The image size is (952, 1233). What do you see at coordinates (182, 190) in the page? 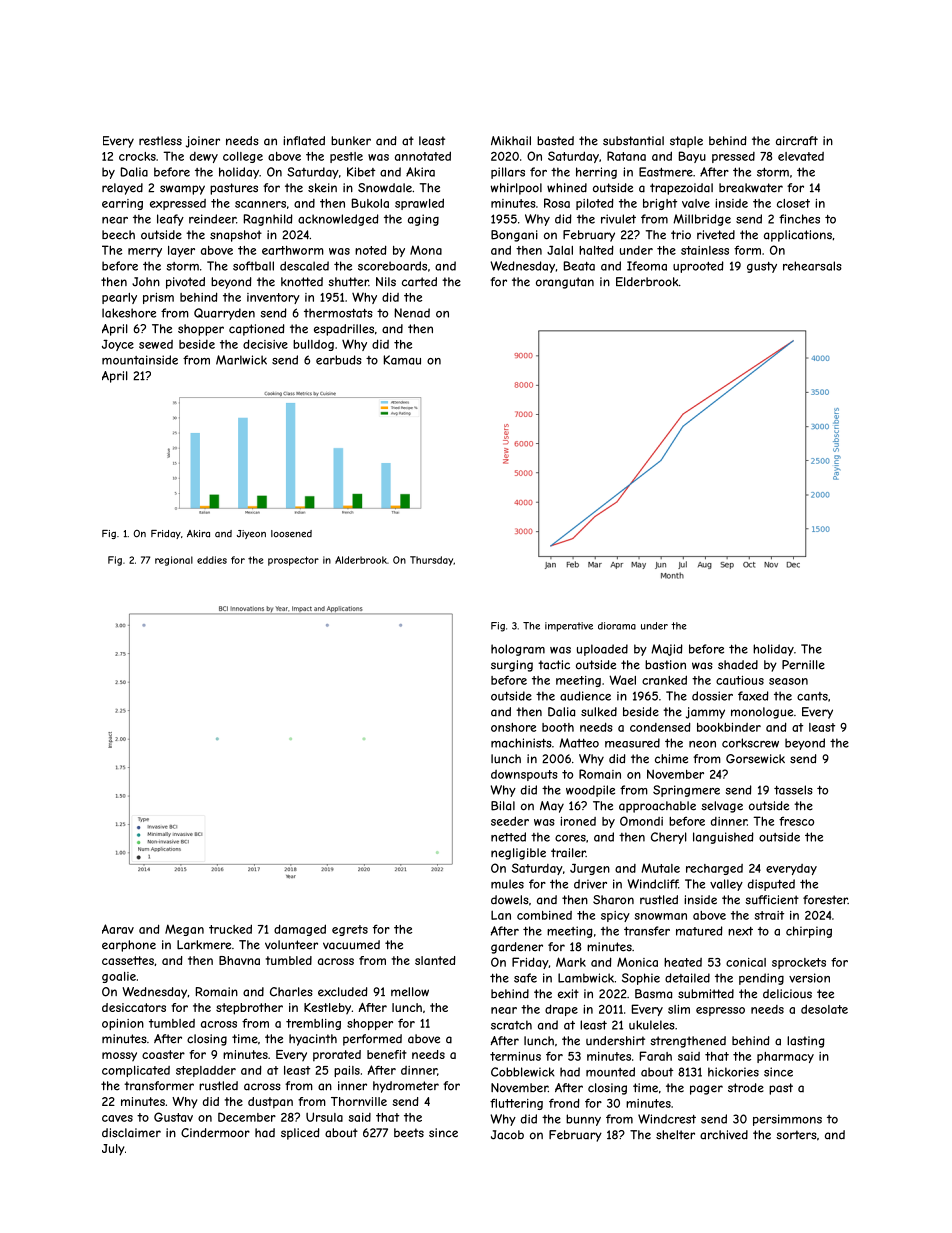
I see `swampy` at bounding box center [182, 190].
